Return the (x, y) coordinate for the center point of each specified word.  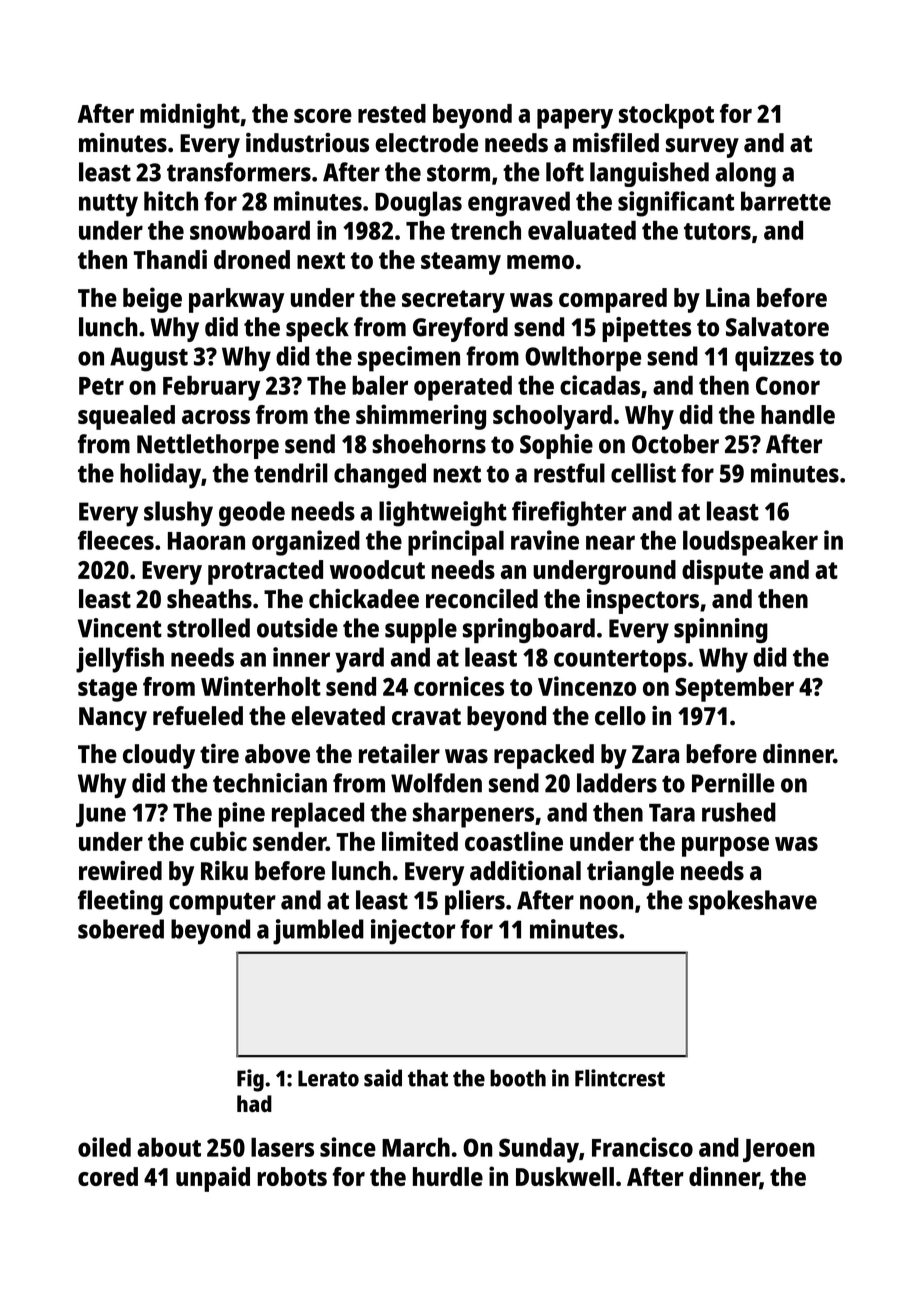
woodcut (377, 569)
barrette (786, 201)
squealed (126, 417)
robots (292, 1176)
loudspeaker (750, 543)
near (610, 542)
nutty (108, 205)
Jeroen (779, 1150)
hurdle (448, 1176)
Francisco (642, 1147)
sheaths (209, 599)
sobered (121, 929)
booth (518, 1078)
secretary (453, 301)
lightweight (443, 514)
